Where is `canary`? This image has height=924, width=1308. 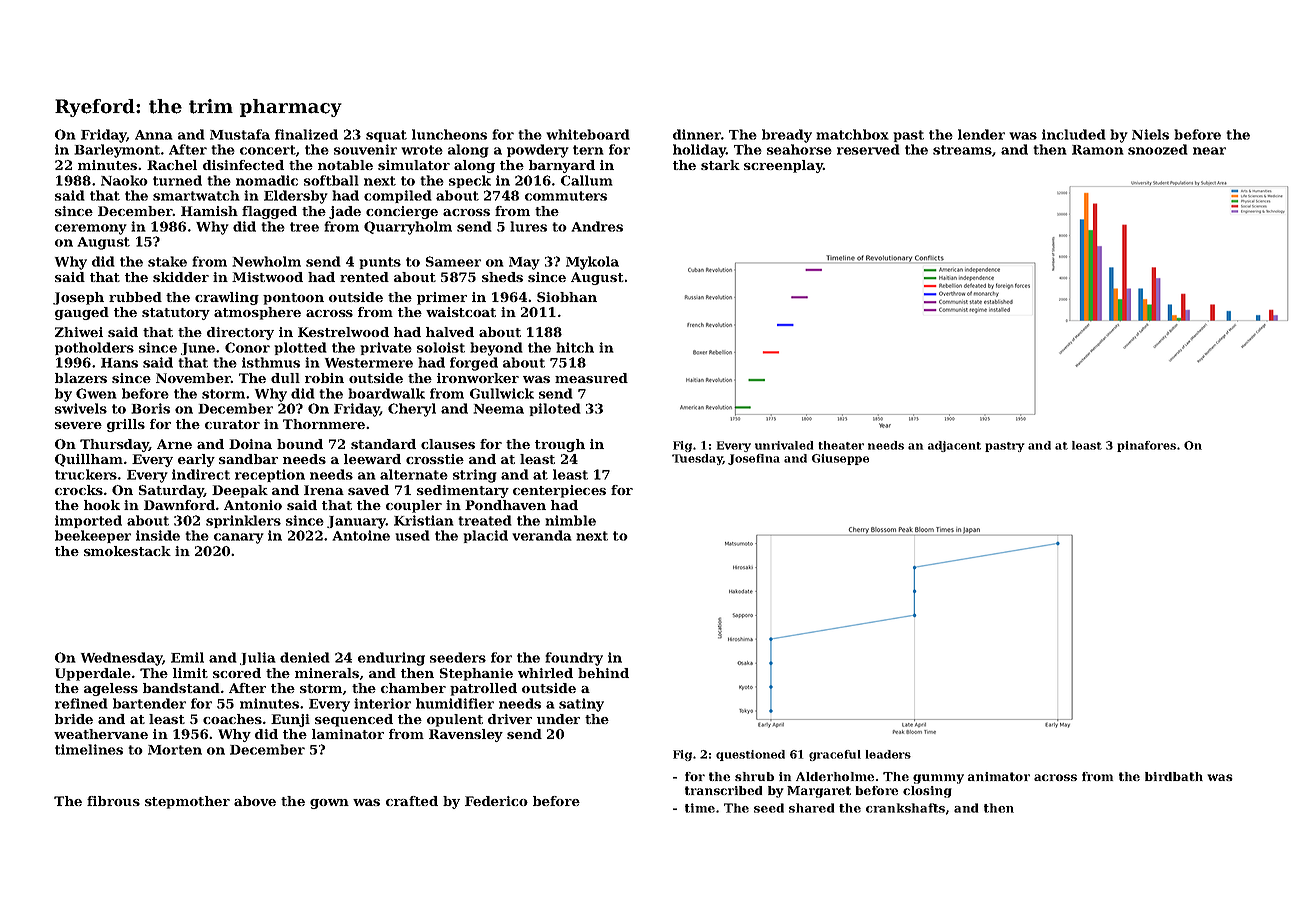
canary is located at coordinates (239, 538).
